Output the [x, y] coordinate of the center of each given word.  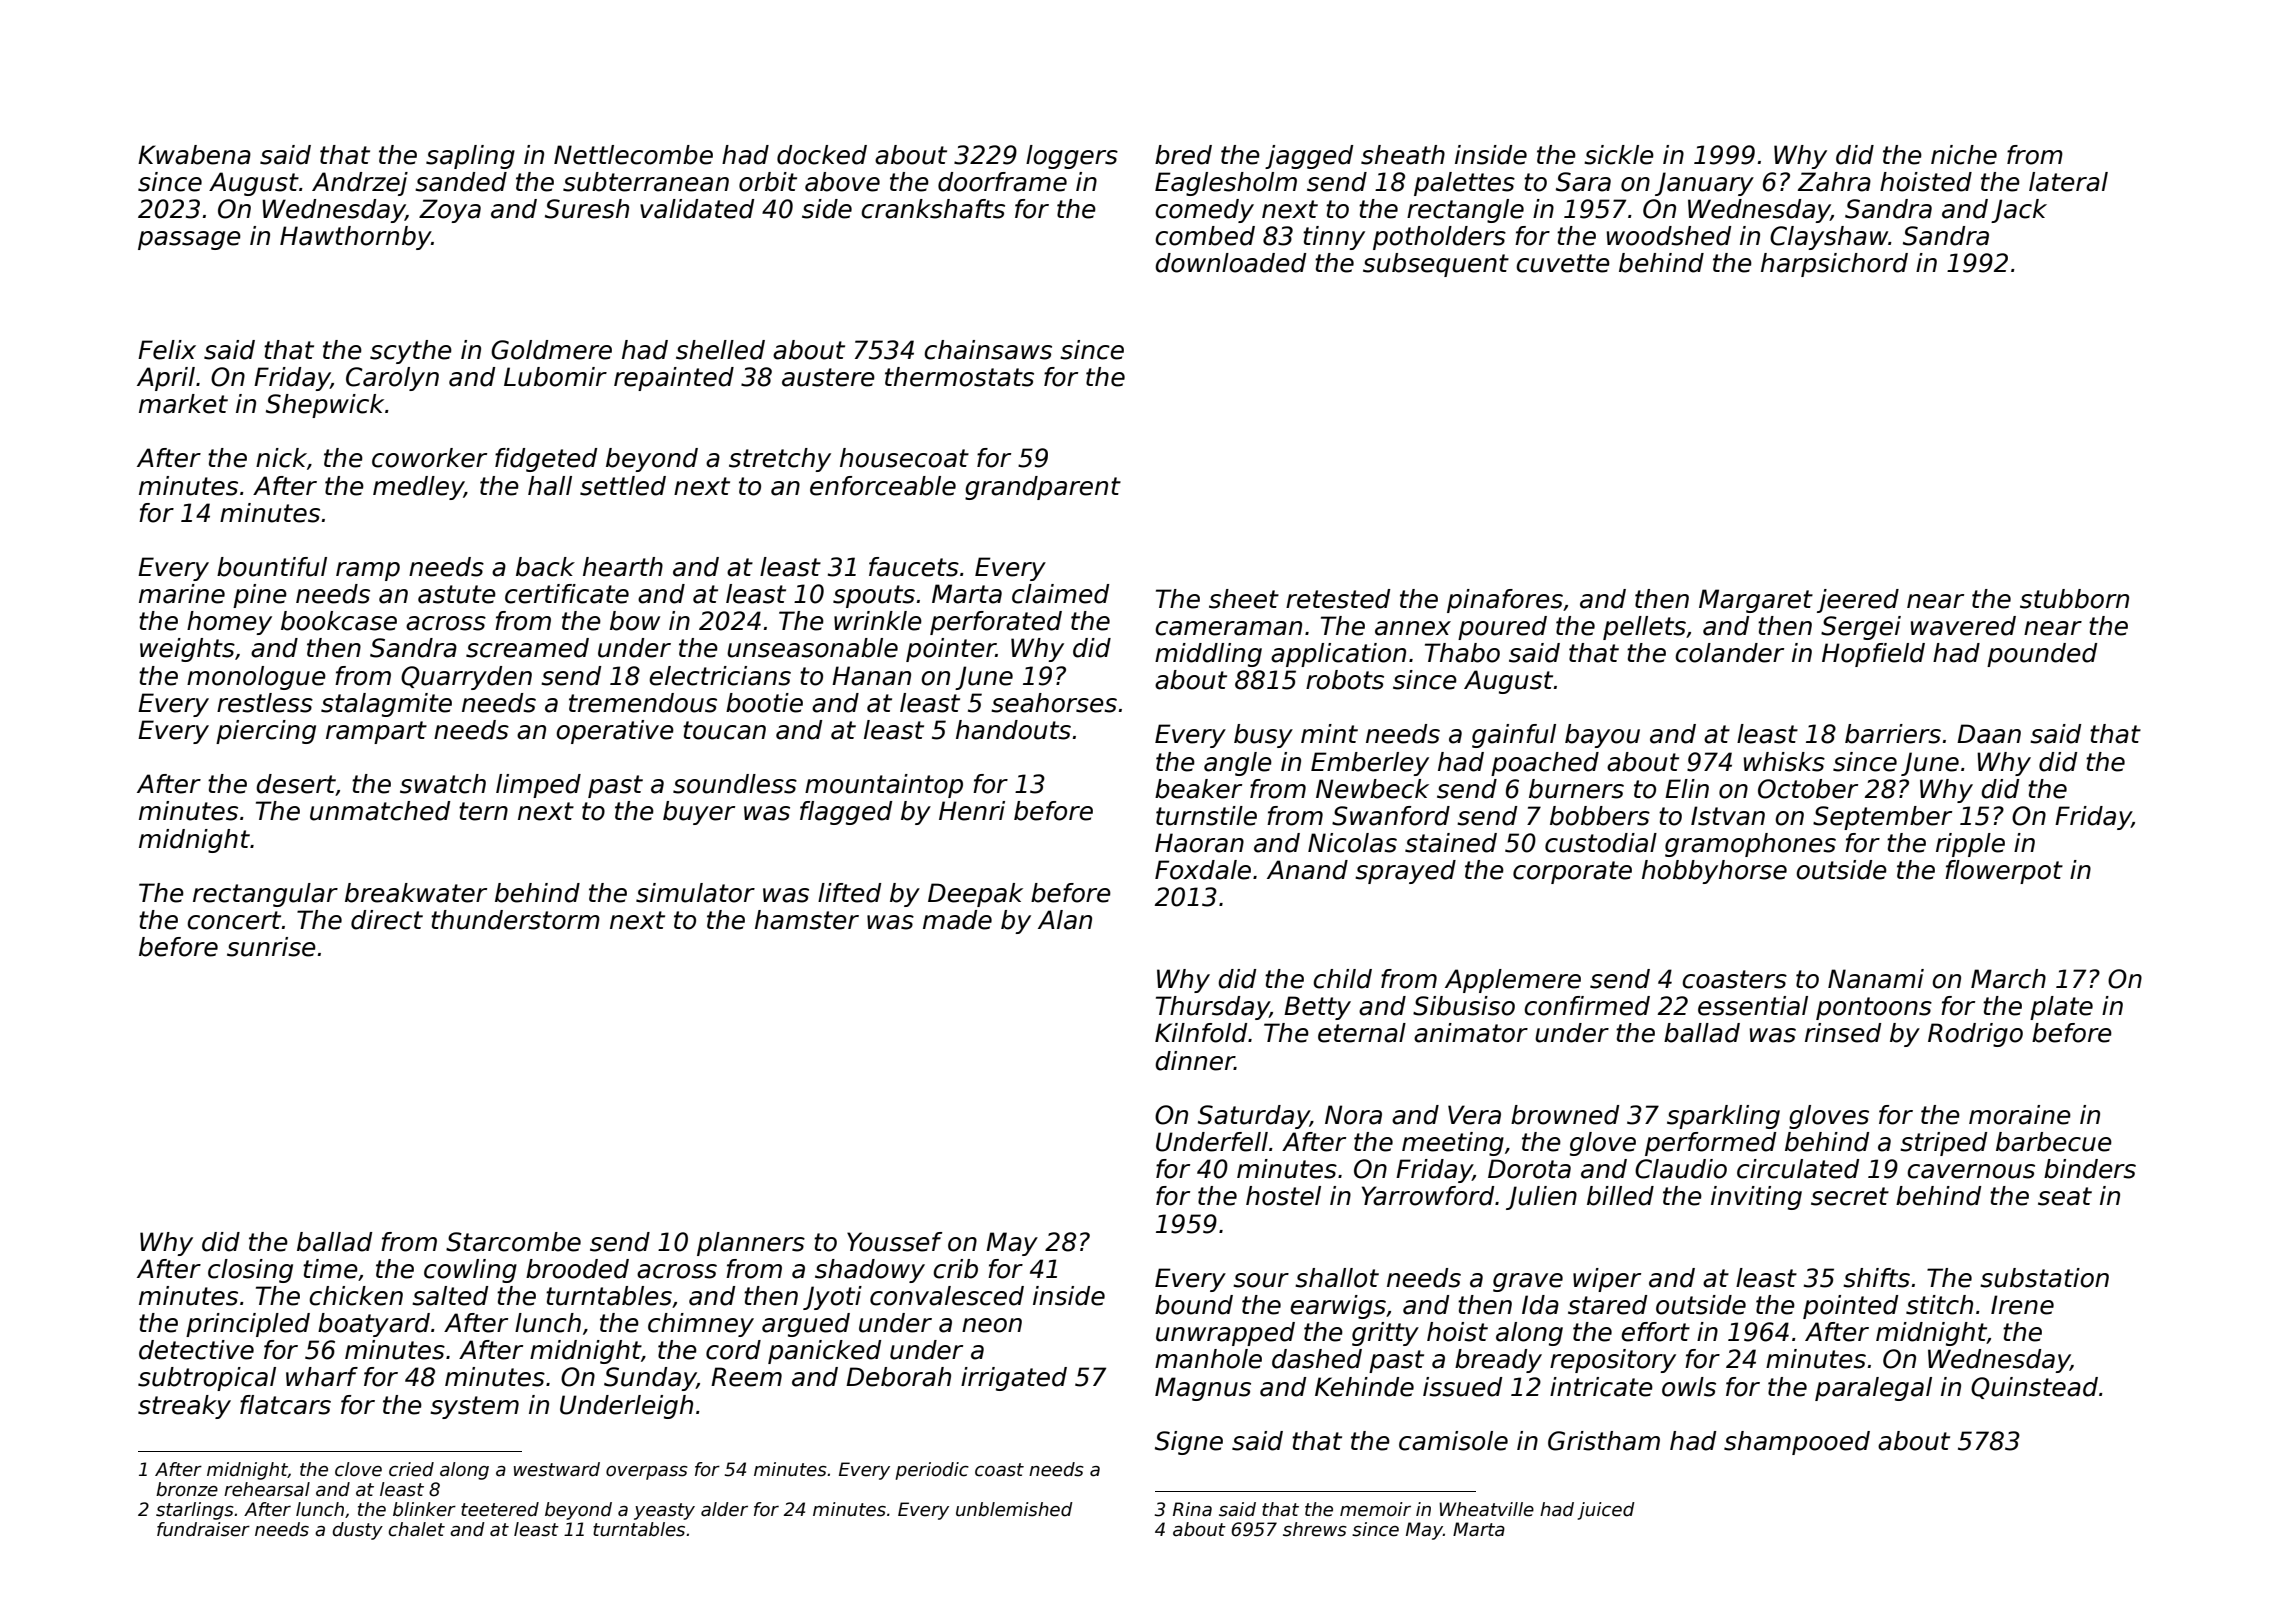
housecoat [904, 458]
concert [234, 920]
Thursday [1213, 1008]
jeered [1858, 601]
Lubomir [555, 377]
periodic [932, 1471]
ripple [1970, 845]
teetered [500, 1509]
